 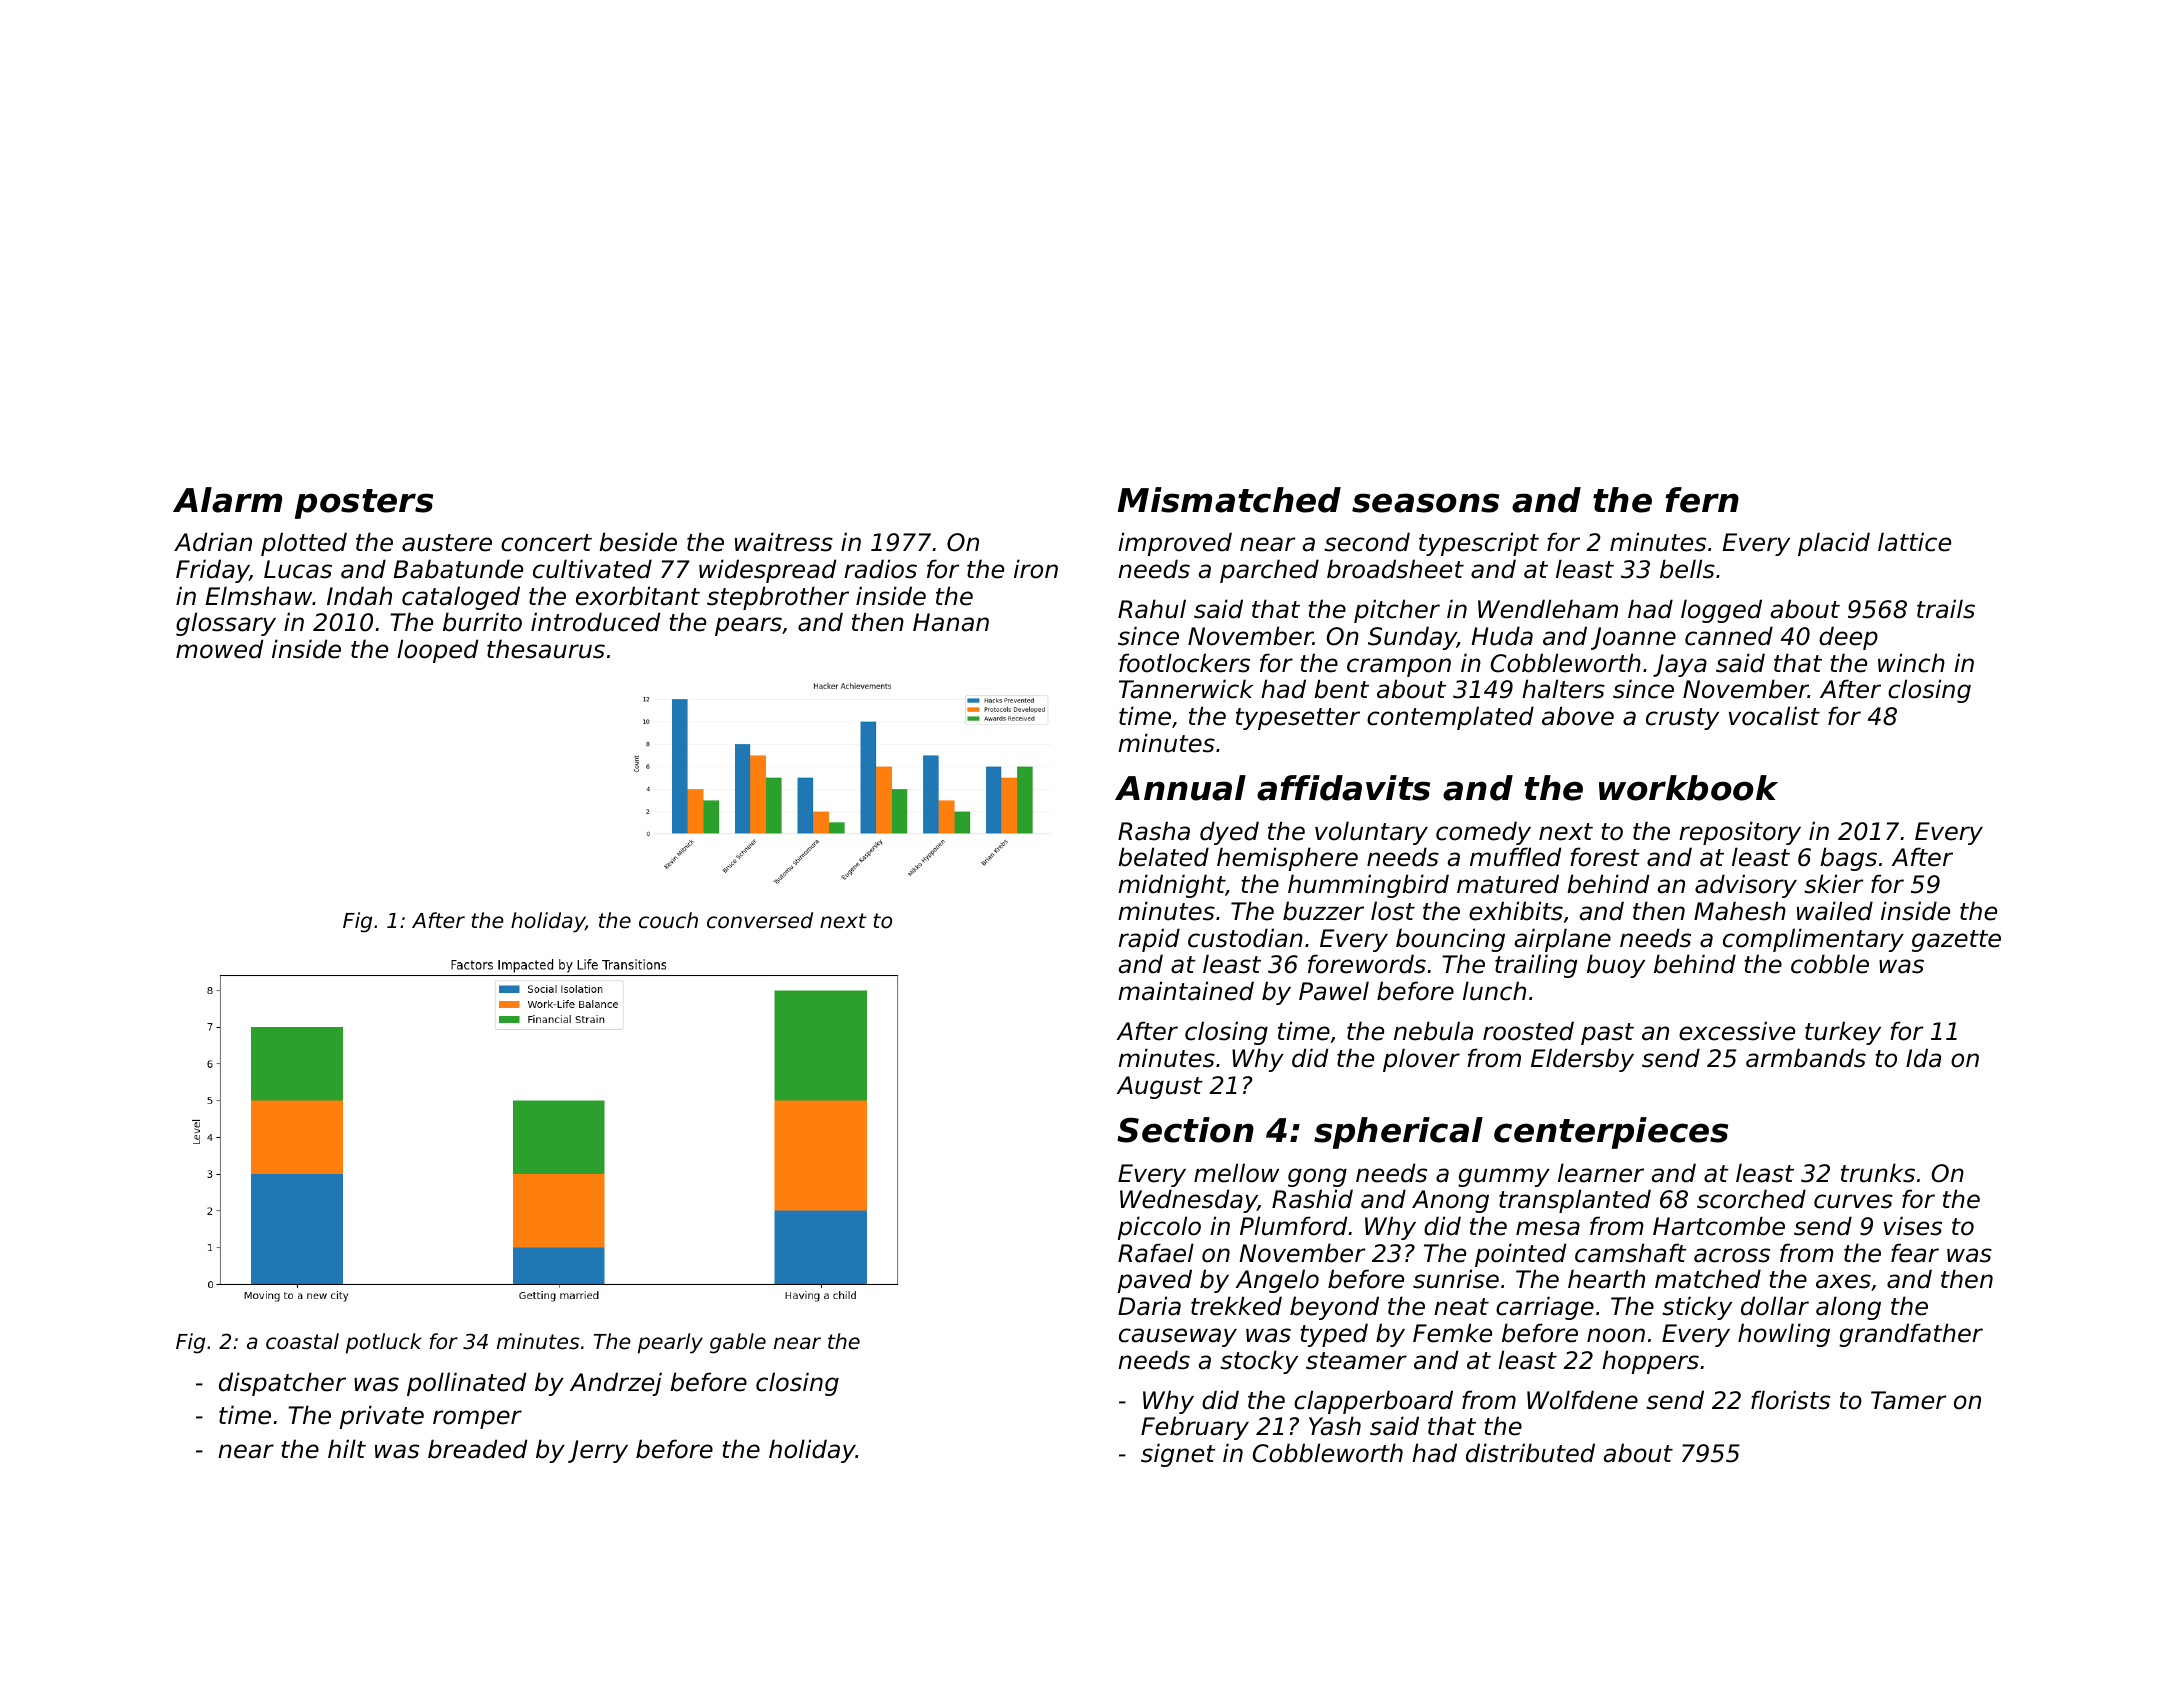 What do you see at coordinates (1835, 911) in the image?
I see `wailed` at bounding box center [1835, 911].
